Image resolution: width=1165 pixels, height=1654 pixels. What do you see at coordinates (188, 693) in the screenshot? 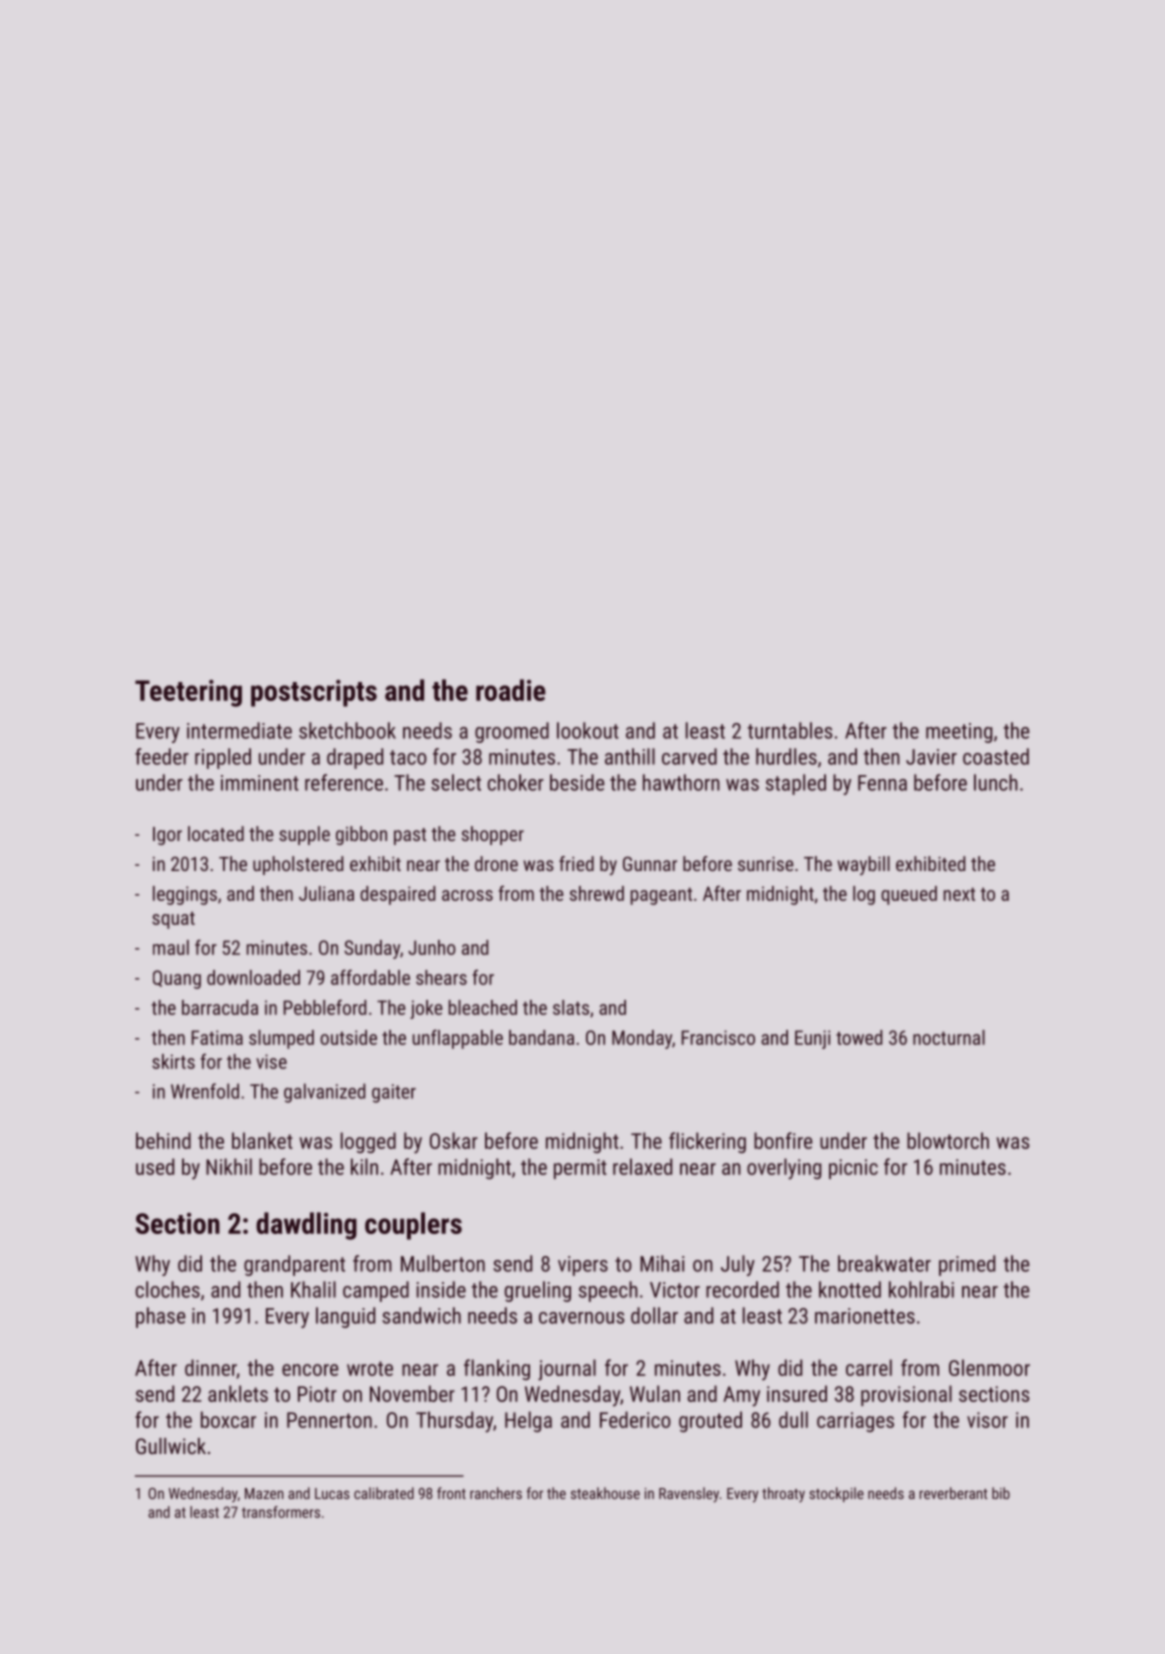
I see `Teetering` at bounding box center [188, 693].
